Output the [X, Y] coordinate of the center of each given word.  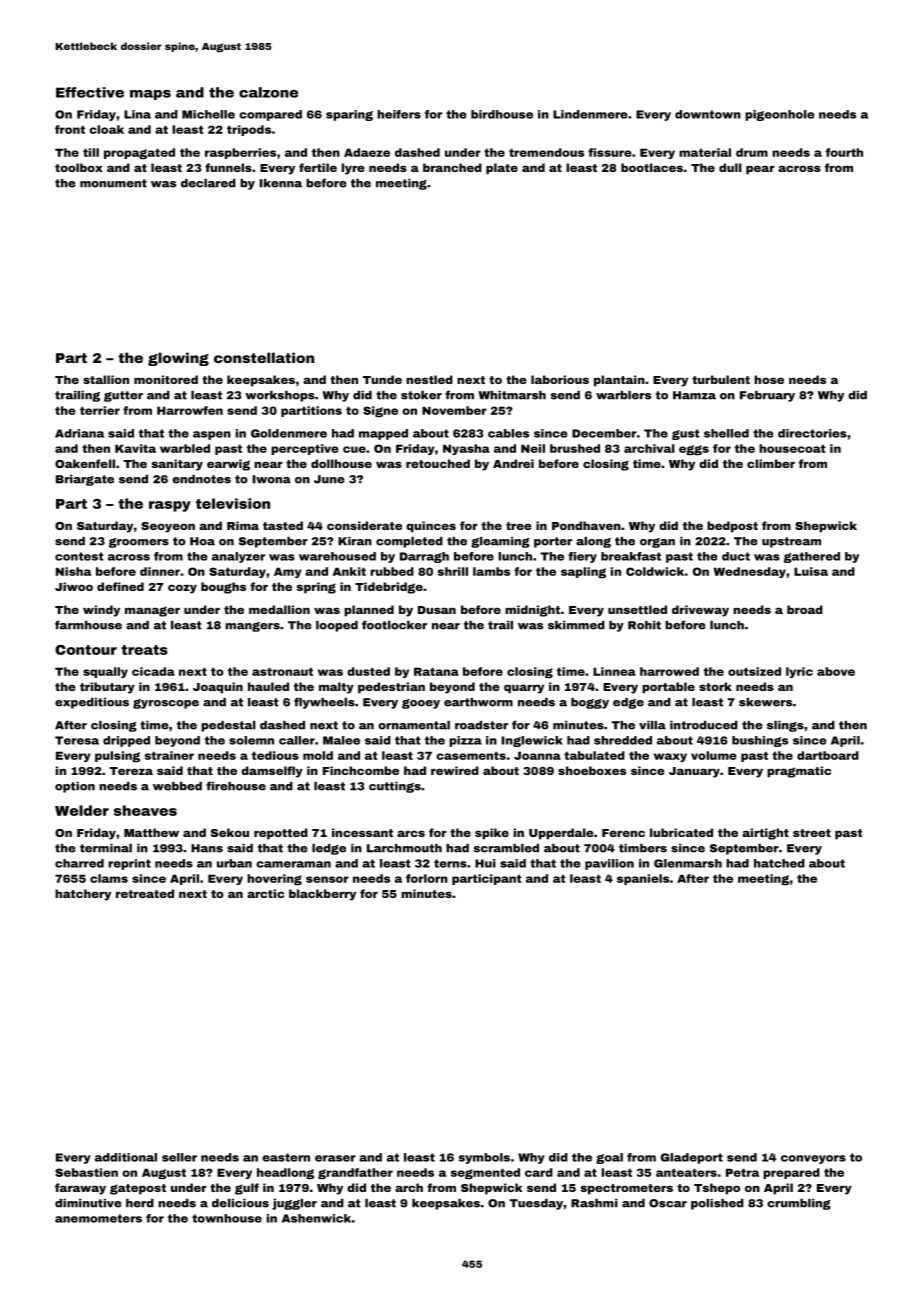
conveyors [813, 1159]
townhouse [227, 1218]
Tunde [382, 379]
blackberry [322, 895]
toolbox [79, 167]
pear [760, 170]
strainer [169, 755]
